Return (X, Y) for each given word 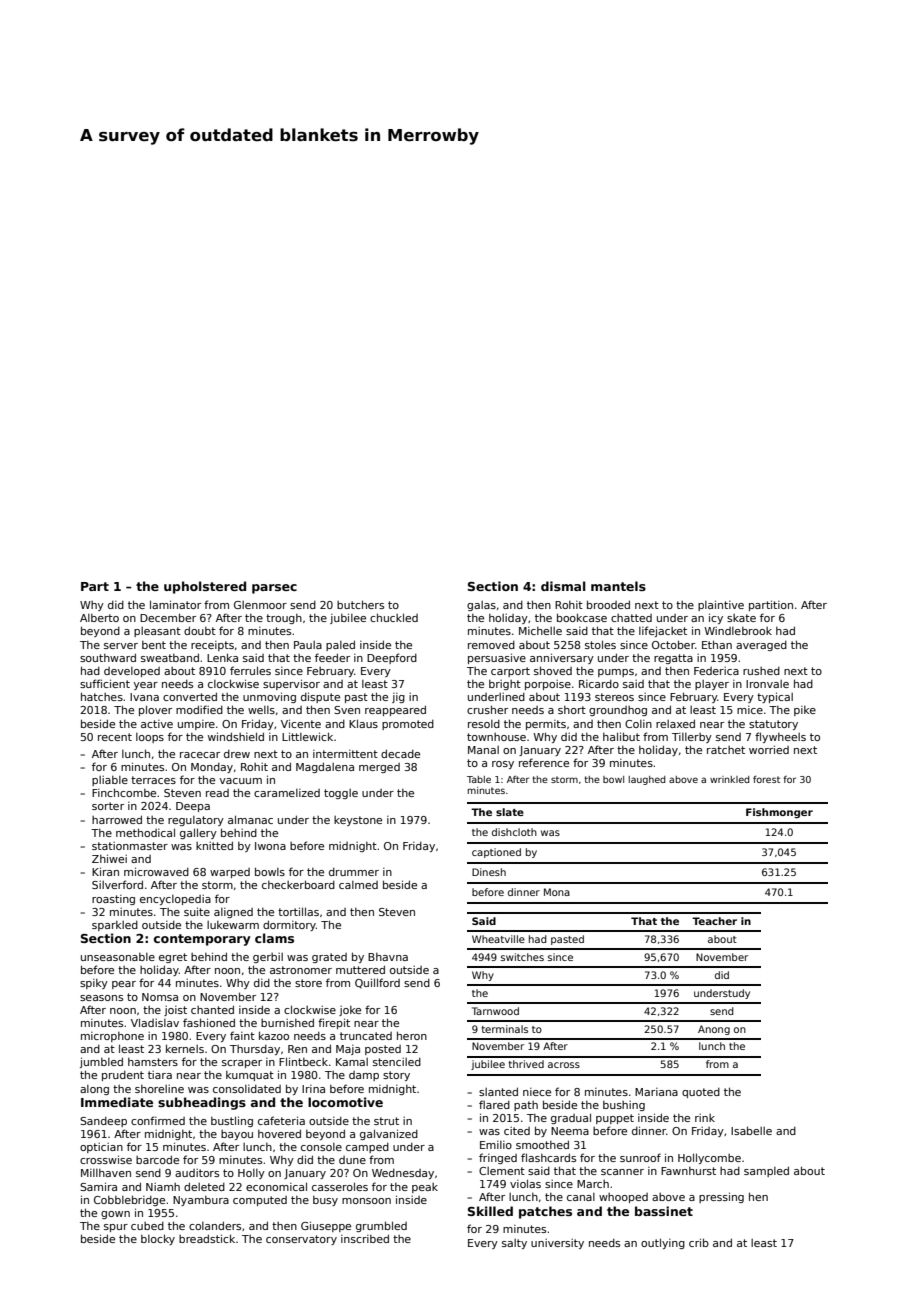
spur (116, 1228)
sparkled (115, 926)
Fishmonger (779, 813)
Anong (714, 1030)
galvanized (389, 1134)
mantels (618, 586)
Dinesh (489, 872)
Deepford (392, 658)
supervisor (291, 684)
